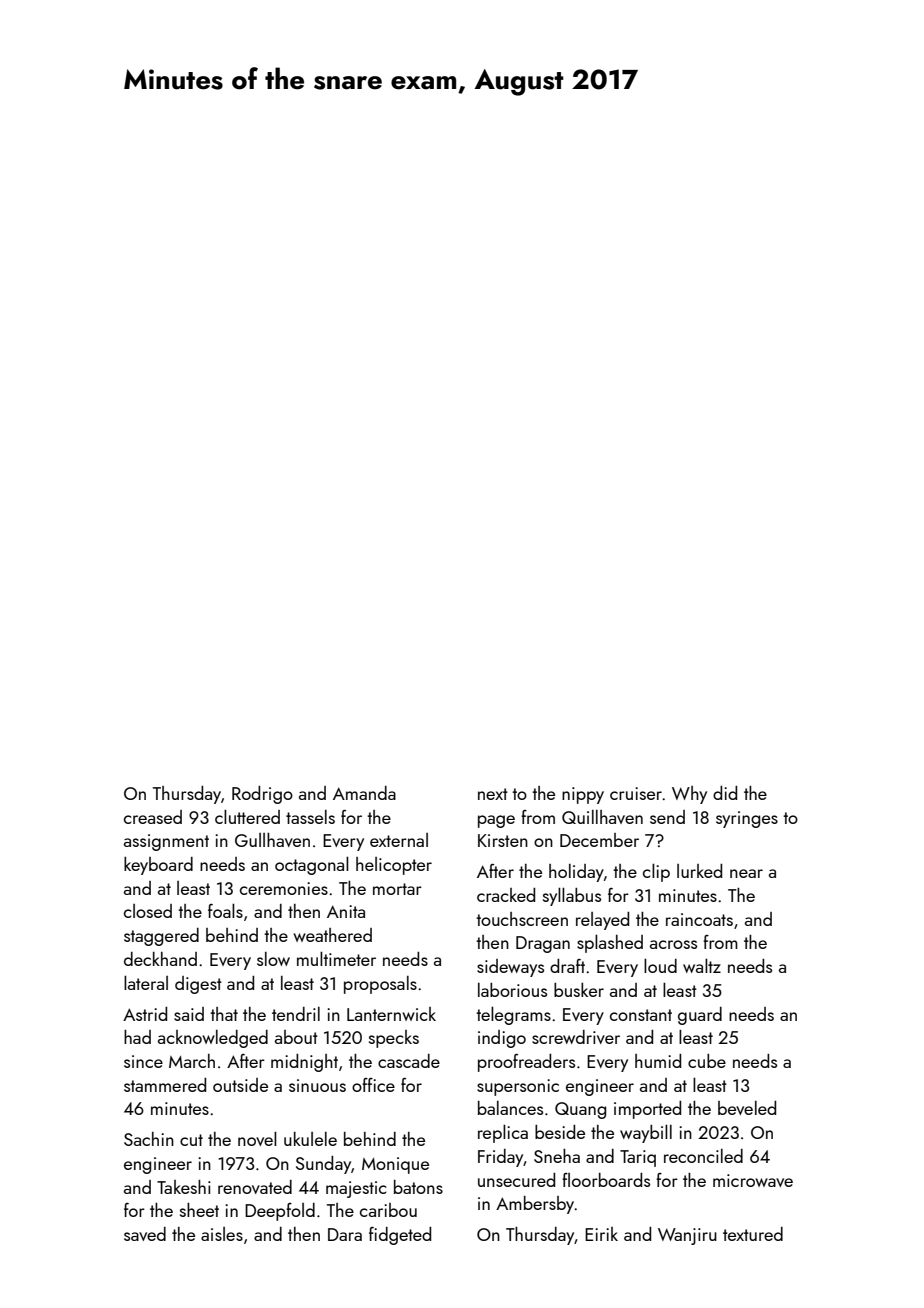  I want to click on specks, so click(394, 1039).
